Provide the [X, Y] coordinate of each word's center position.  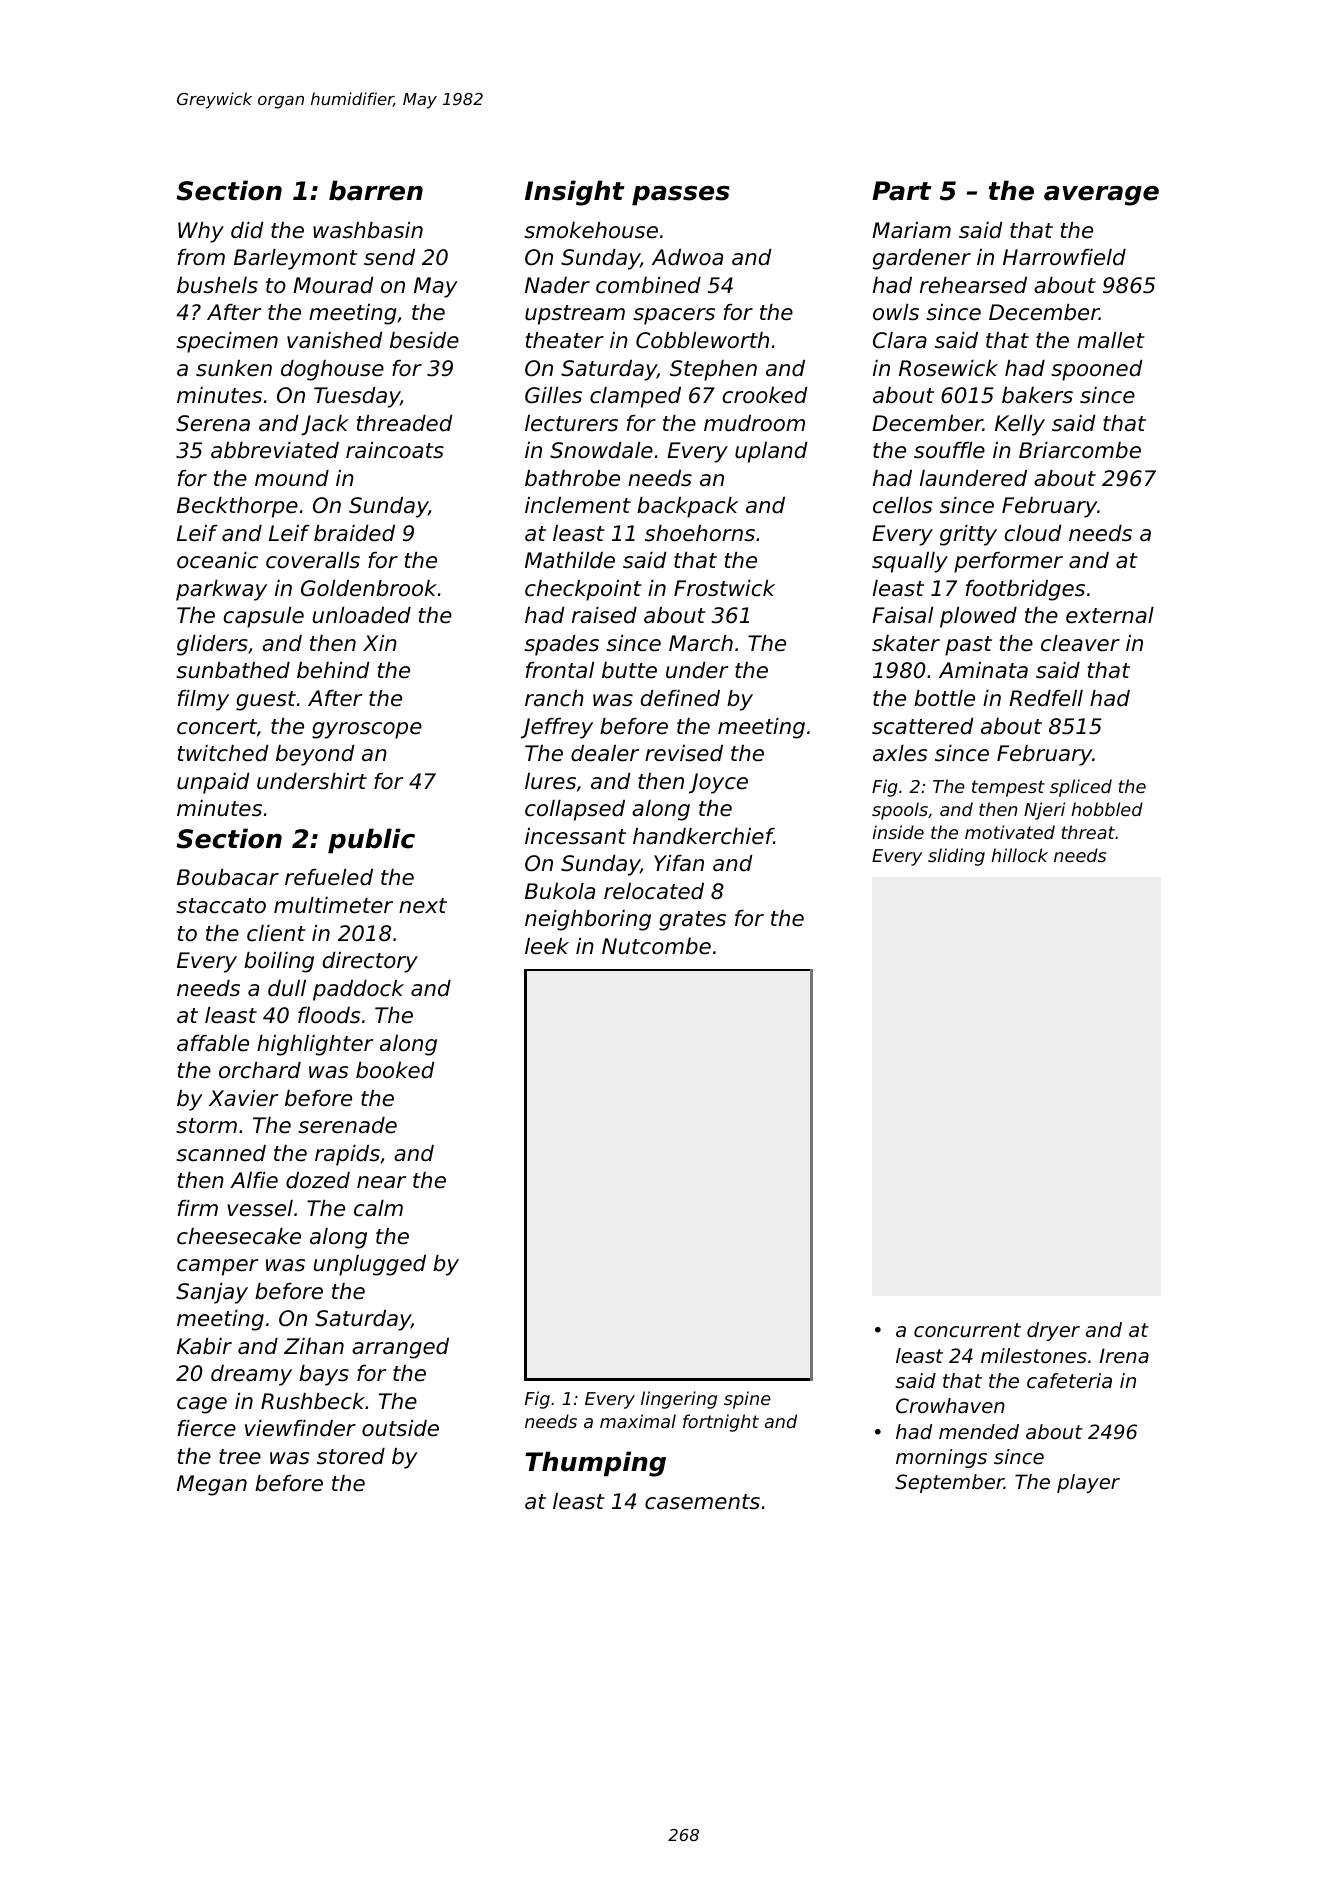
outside [400, 1428]
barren [376, 190]
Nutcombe [656, 946]
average [1101, 196]
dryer [1053, 1331]
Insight [575, 193]
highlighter [315, 1045]
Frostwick [724, 588]
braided [354, 533]
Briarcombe [1080, 450]
